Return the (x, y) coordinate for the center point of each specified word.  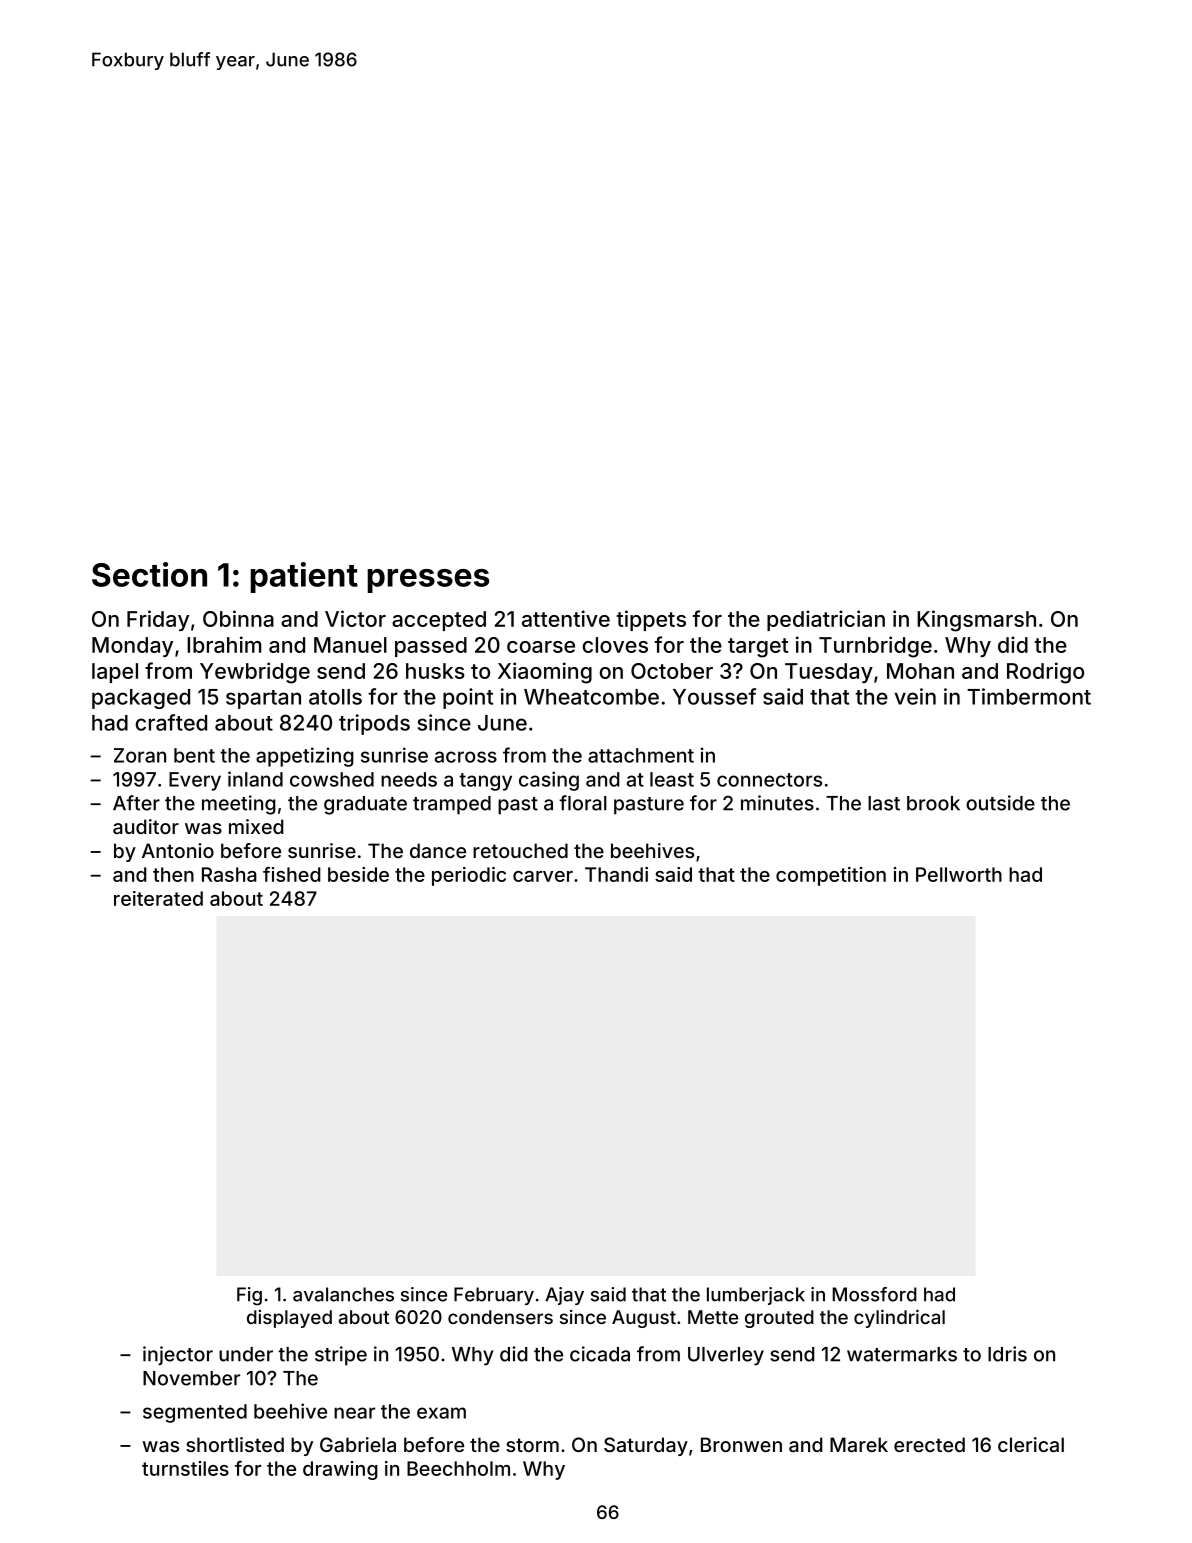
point (468, 698)
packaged (141, 699)
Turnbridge (875, 647)
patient (304, 577)
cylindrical (899, 1319)
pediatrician (826, 620)
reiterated (158, 898)
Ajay (564, 1296)
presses (428, 581)
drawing (340, 1470)
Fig (249, 1296)
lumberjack (756, 1296)
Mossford (875, 1294)
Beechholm (458, 1468)
